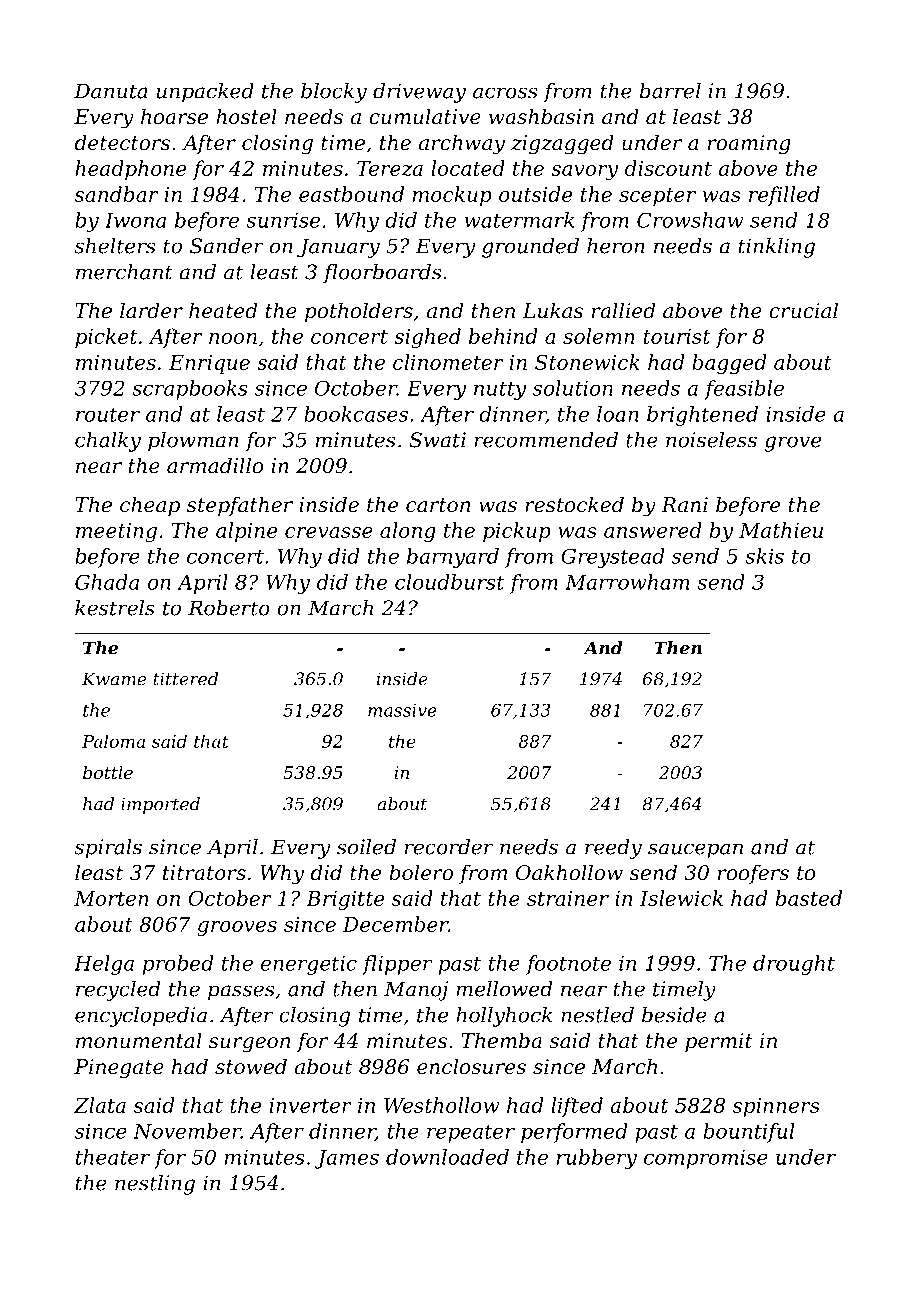 The height and width of the screenshot is (1308, 924). I want to click on Helga, so click(104, 965).
